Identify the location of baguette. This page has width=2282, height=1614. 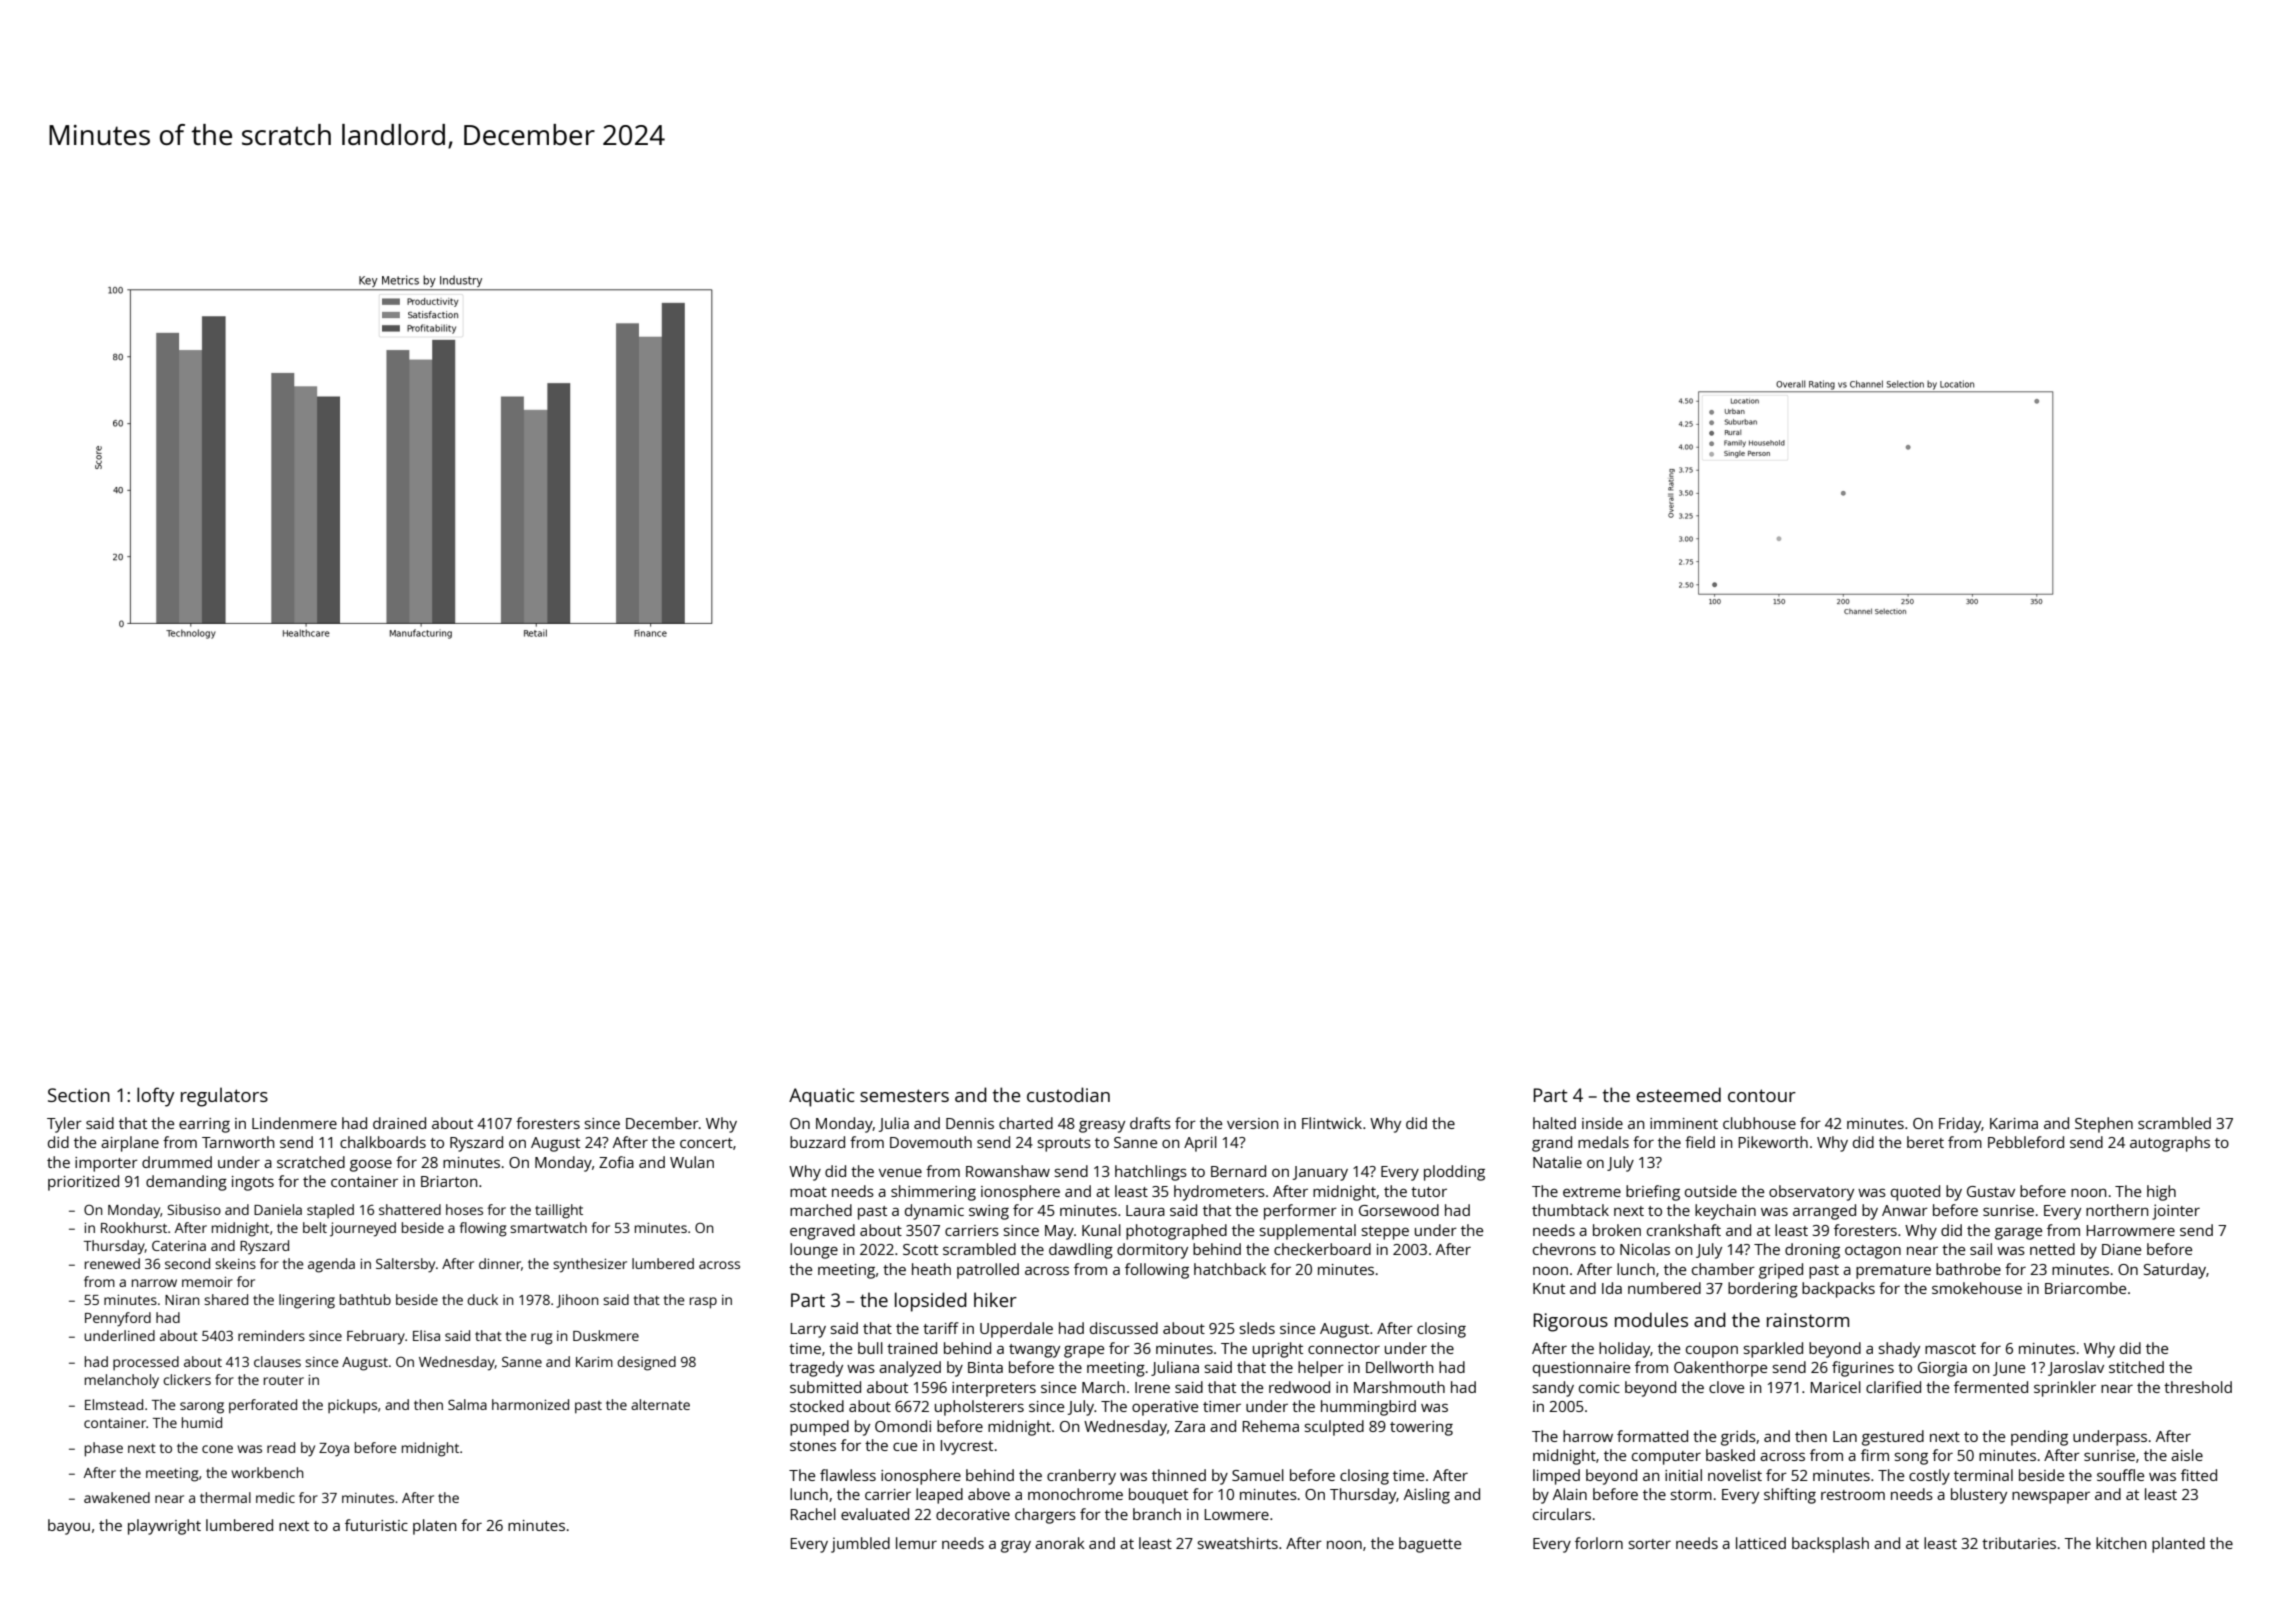
(1430, 1545).
